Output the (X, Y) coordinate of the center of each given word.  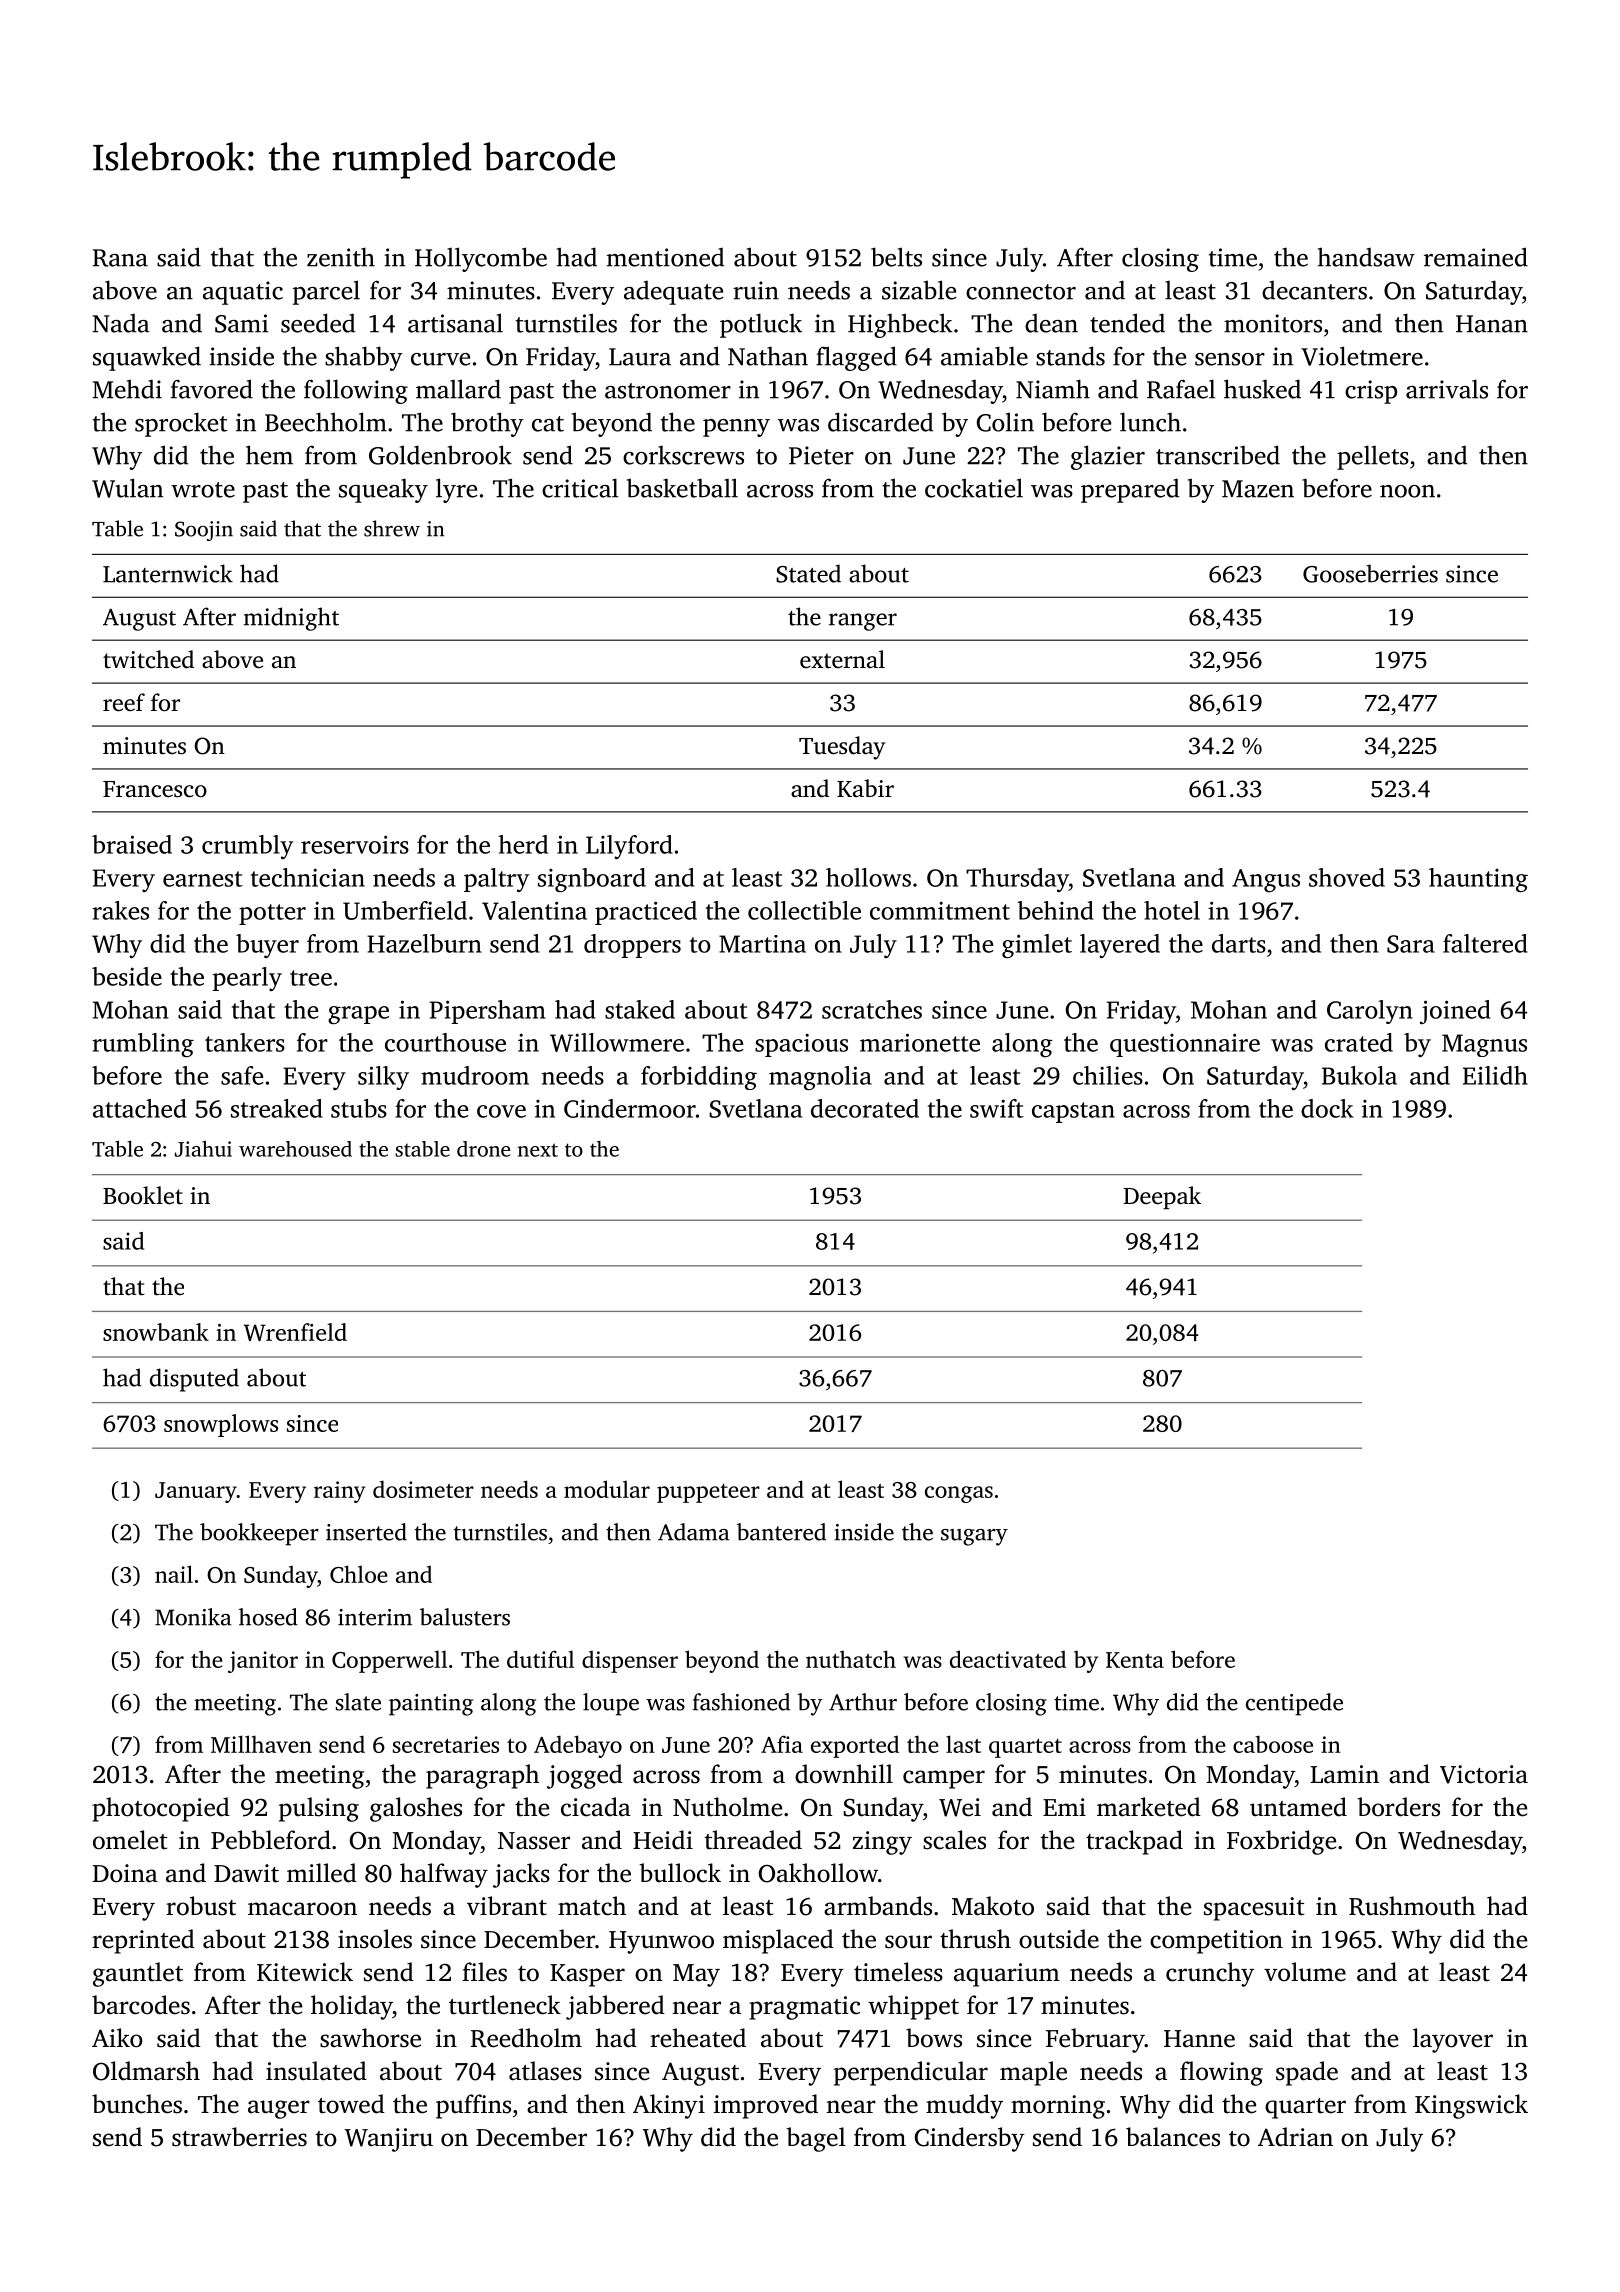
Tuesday (842, 748)
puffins (473, 2106)
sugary (974, 1537)
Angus (1266, 880)
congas (959, 1494)
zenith (341, 257)
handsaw (1366, 257)
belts (896, 257)
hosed (268, 1617)
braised (132, 844)
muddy (964, 2106)
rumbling (143, 1045)
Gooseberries (1370, 573)
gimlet (1037, 946)
